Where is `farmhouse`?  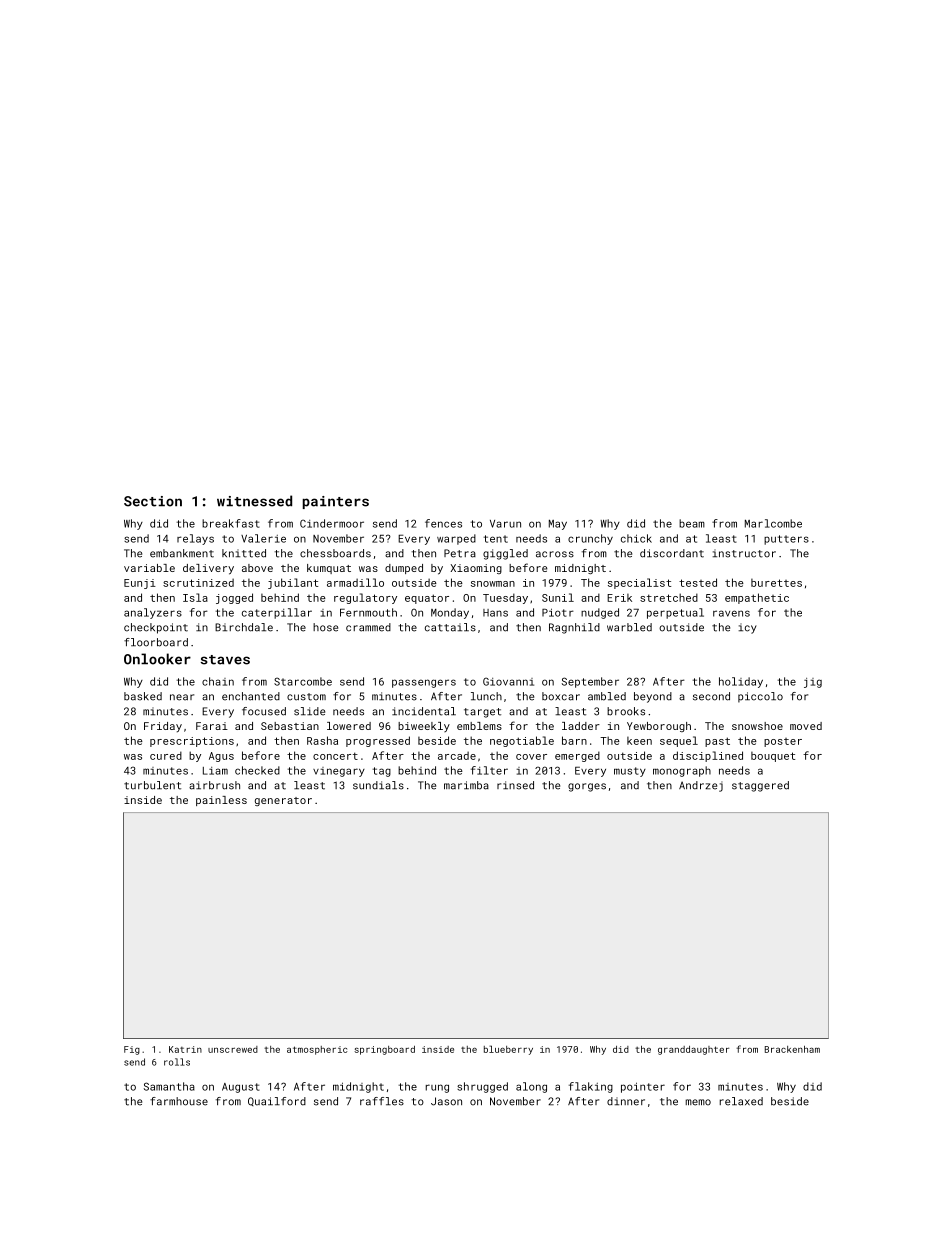
farmhouse is located at coordinates (179, 1101).
